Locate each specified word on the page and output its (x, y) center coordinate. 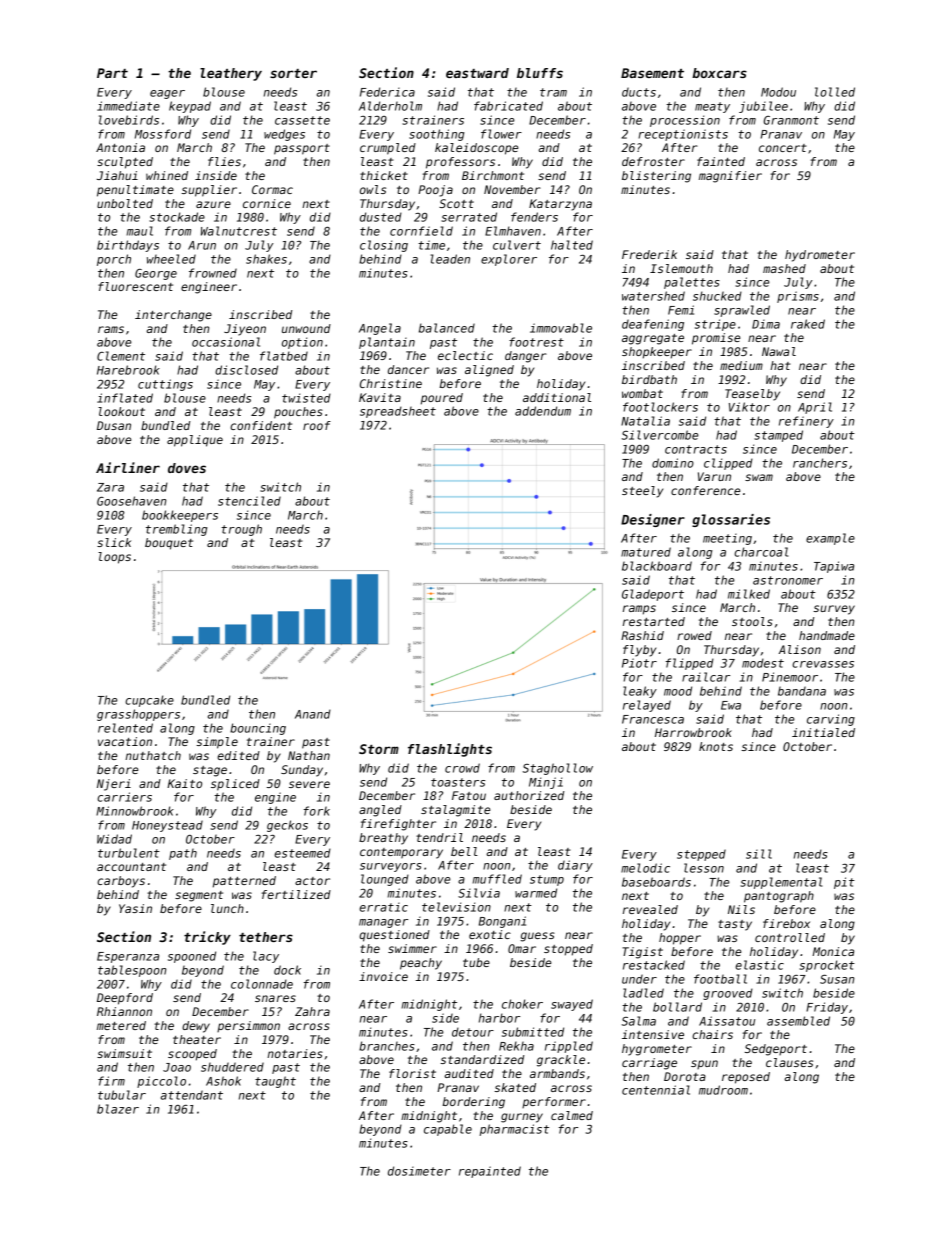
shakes (266, 259)
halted (572, 245)
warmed (536, 893)
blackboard (657, 566)
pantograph (779, 897)
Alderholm (390, 106)
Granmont (791, 120)
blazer (118, 1109)
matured (646, 552)
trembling (177, 530)
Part (112, 73)
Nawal (779, 351)
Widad (114, 839)
